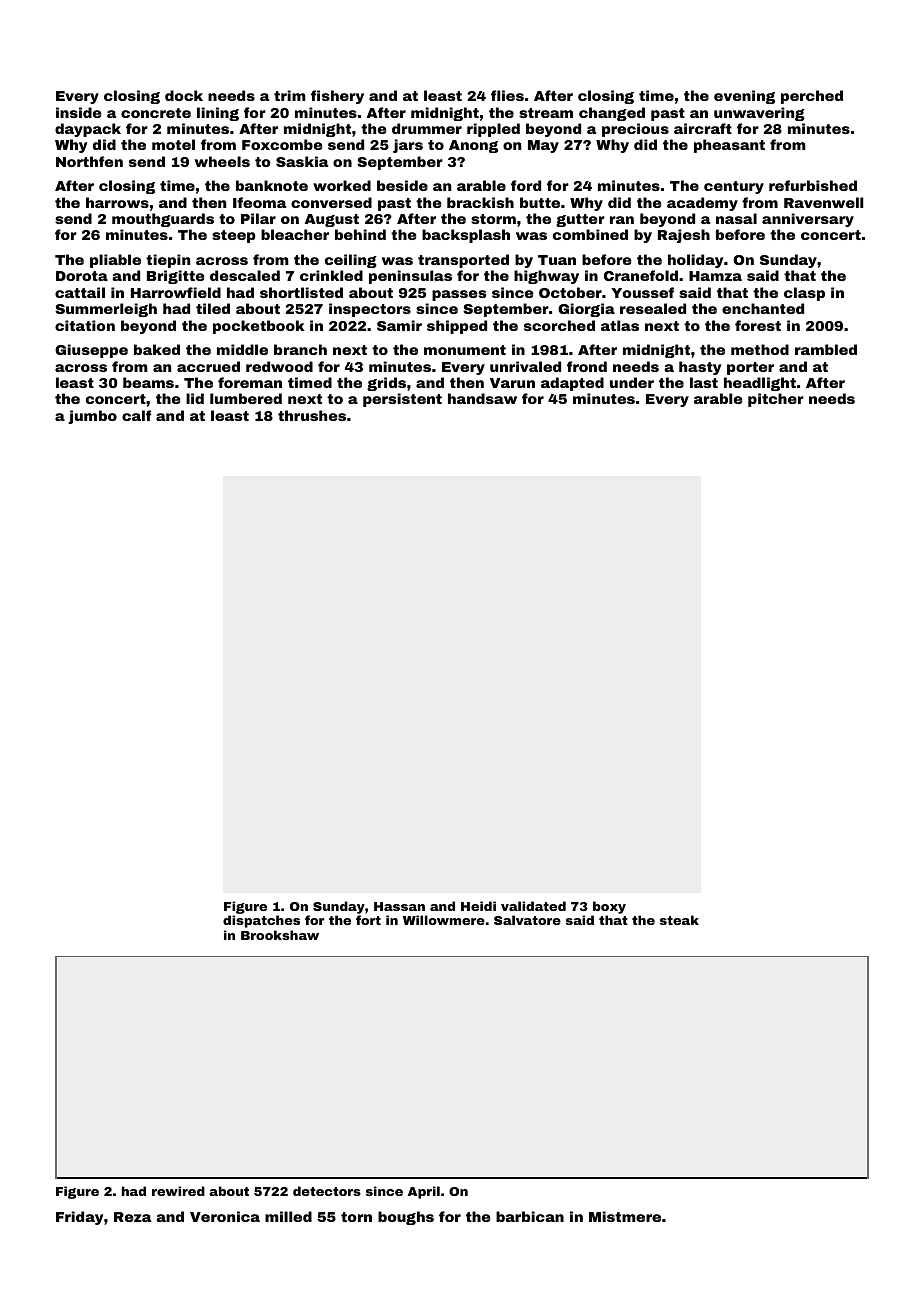  Describe the element at coordinates (804, 294) in the document. I see `clasp` at that location.
